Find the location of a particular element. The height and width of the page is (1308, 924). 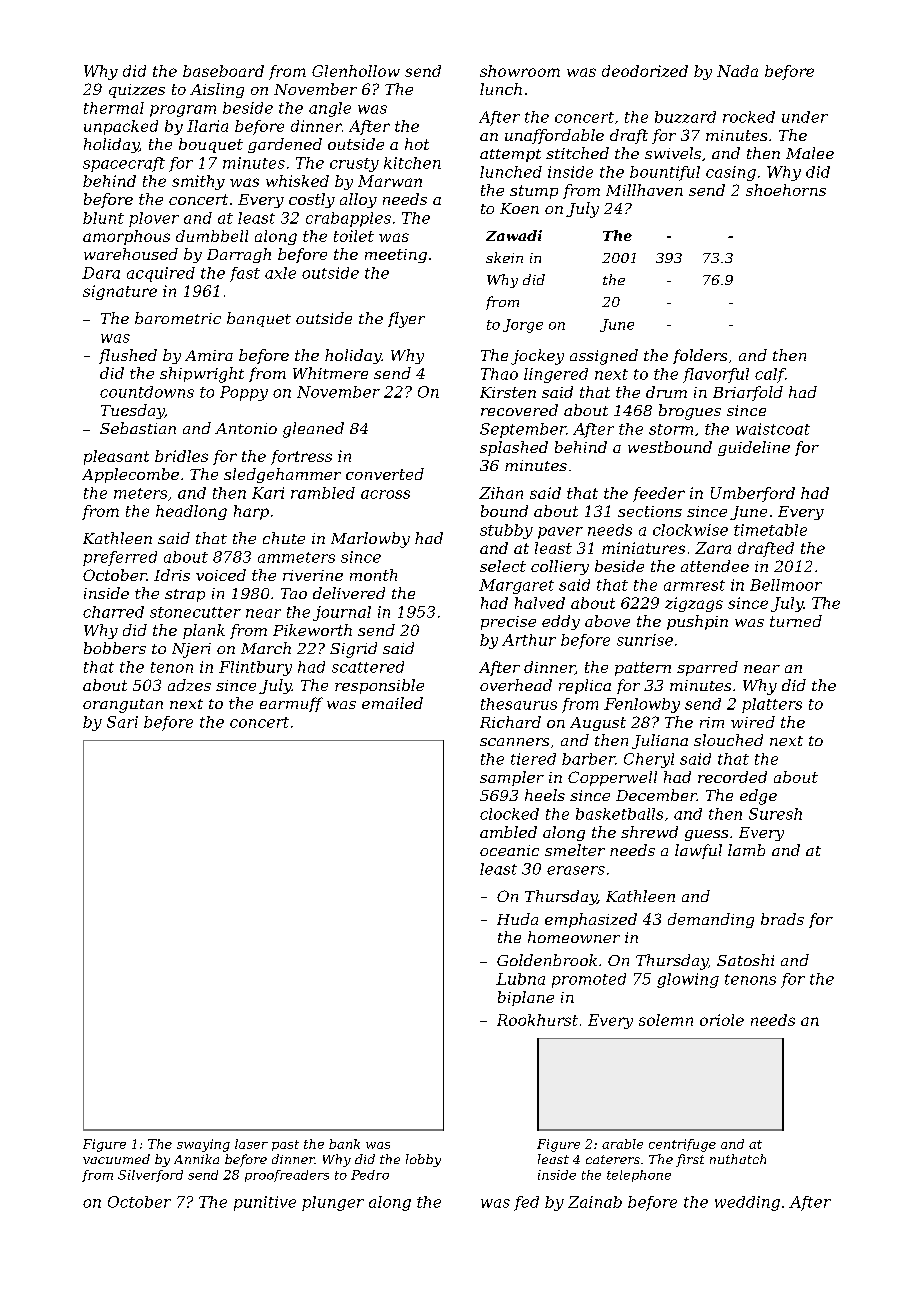

turned is located at coordinates (796, 621).
